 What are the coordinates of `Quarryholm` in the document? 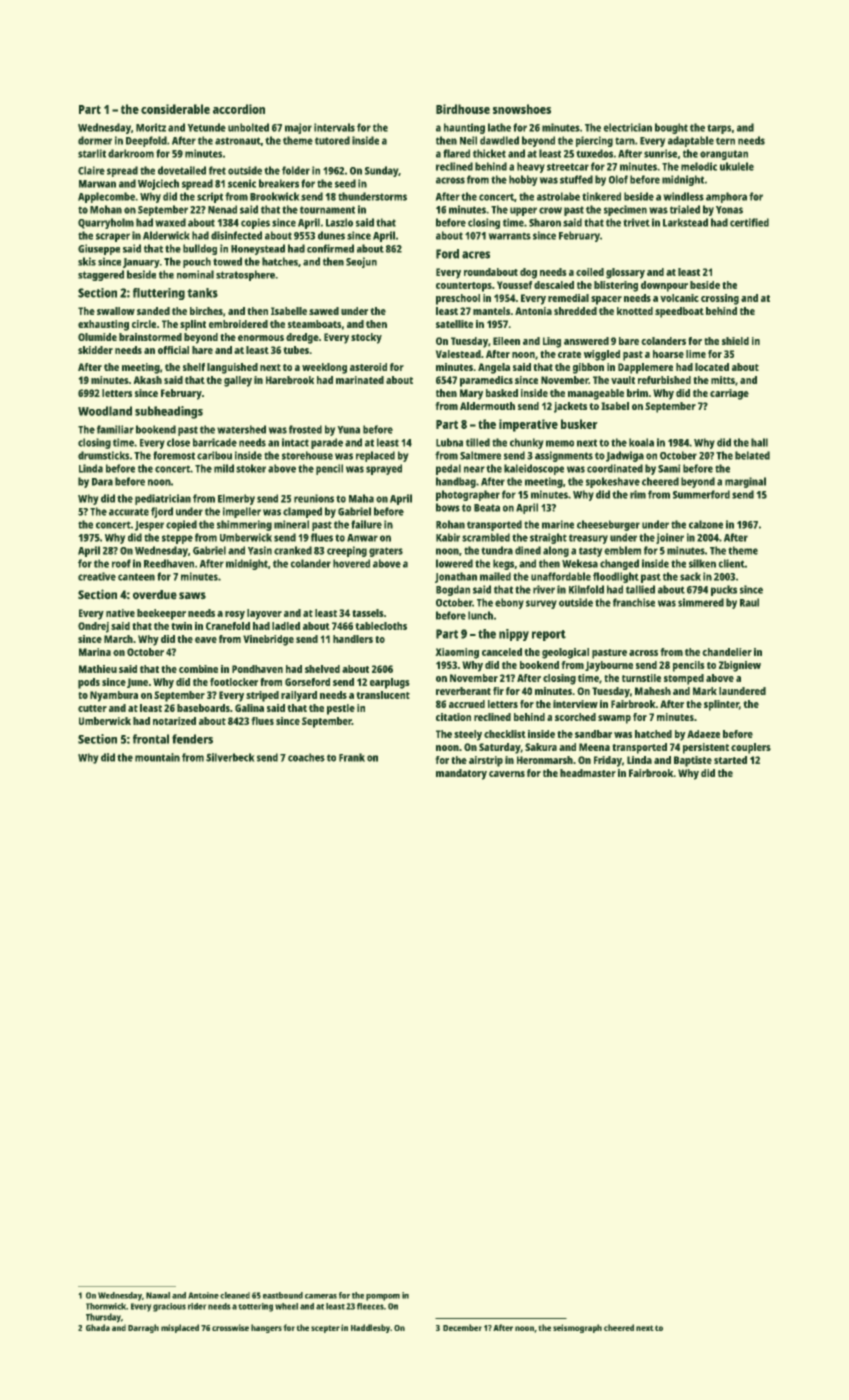 It's located at (106, 223).
